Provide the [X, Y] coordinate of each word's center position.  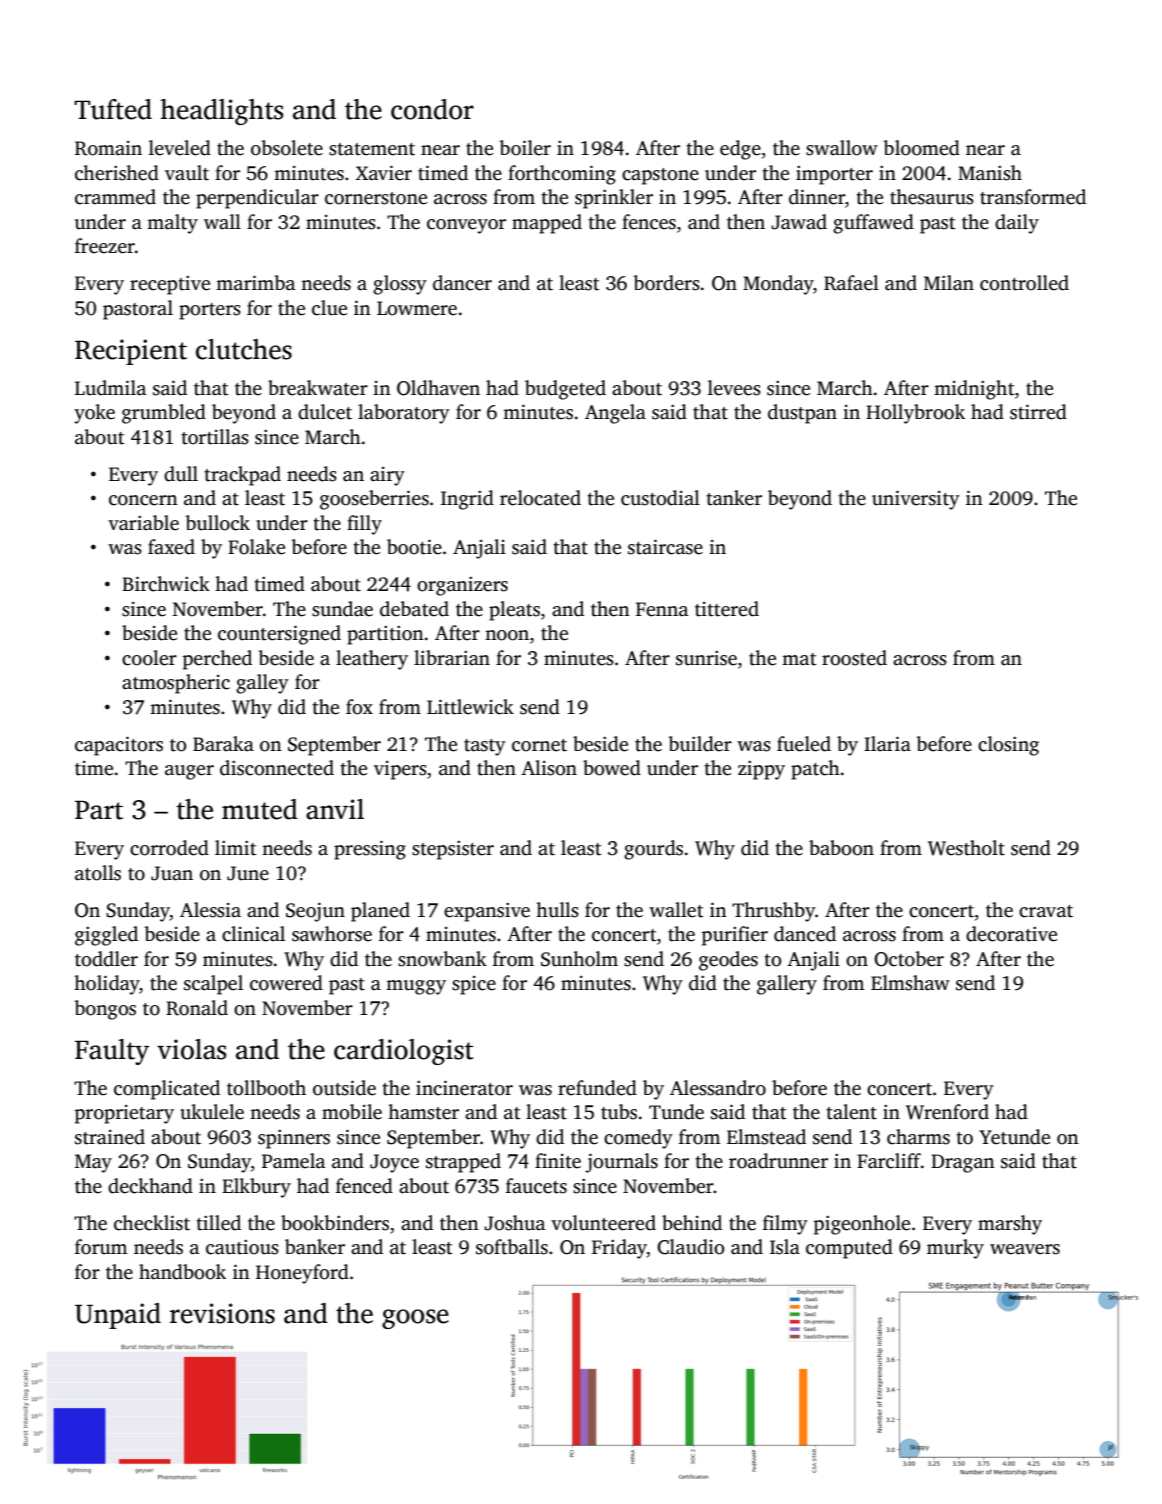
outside [344, 1088]
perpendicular [257, 199]
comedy [638, 1139]
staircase [665, 547]
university [916, 500]
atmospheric [176, 684]
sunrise [706, 658]
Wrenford [947, 1112]
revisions [222, 1313]
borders [666, 283]
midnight [974, 390]
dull [181, 474]
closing [1008, 746]
